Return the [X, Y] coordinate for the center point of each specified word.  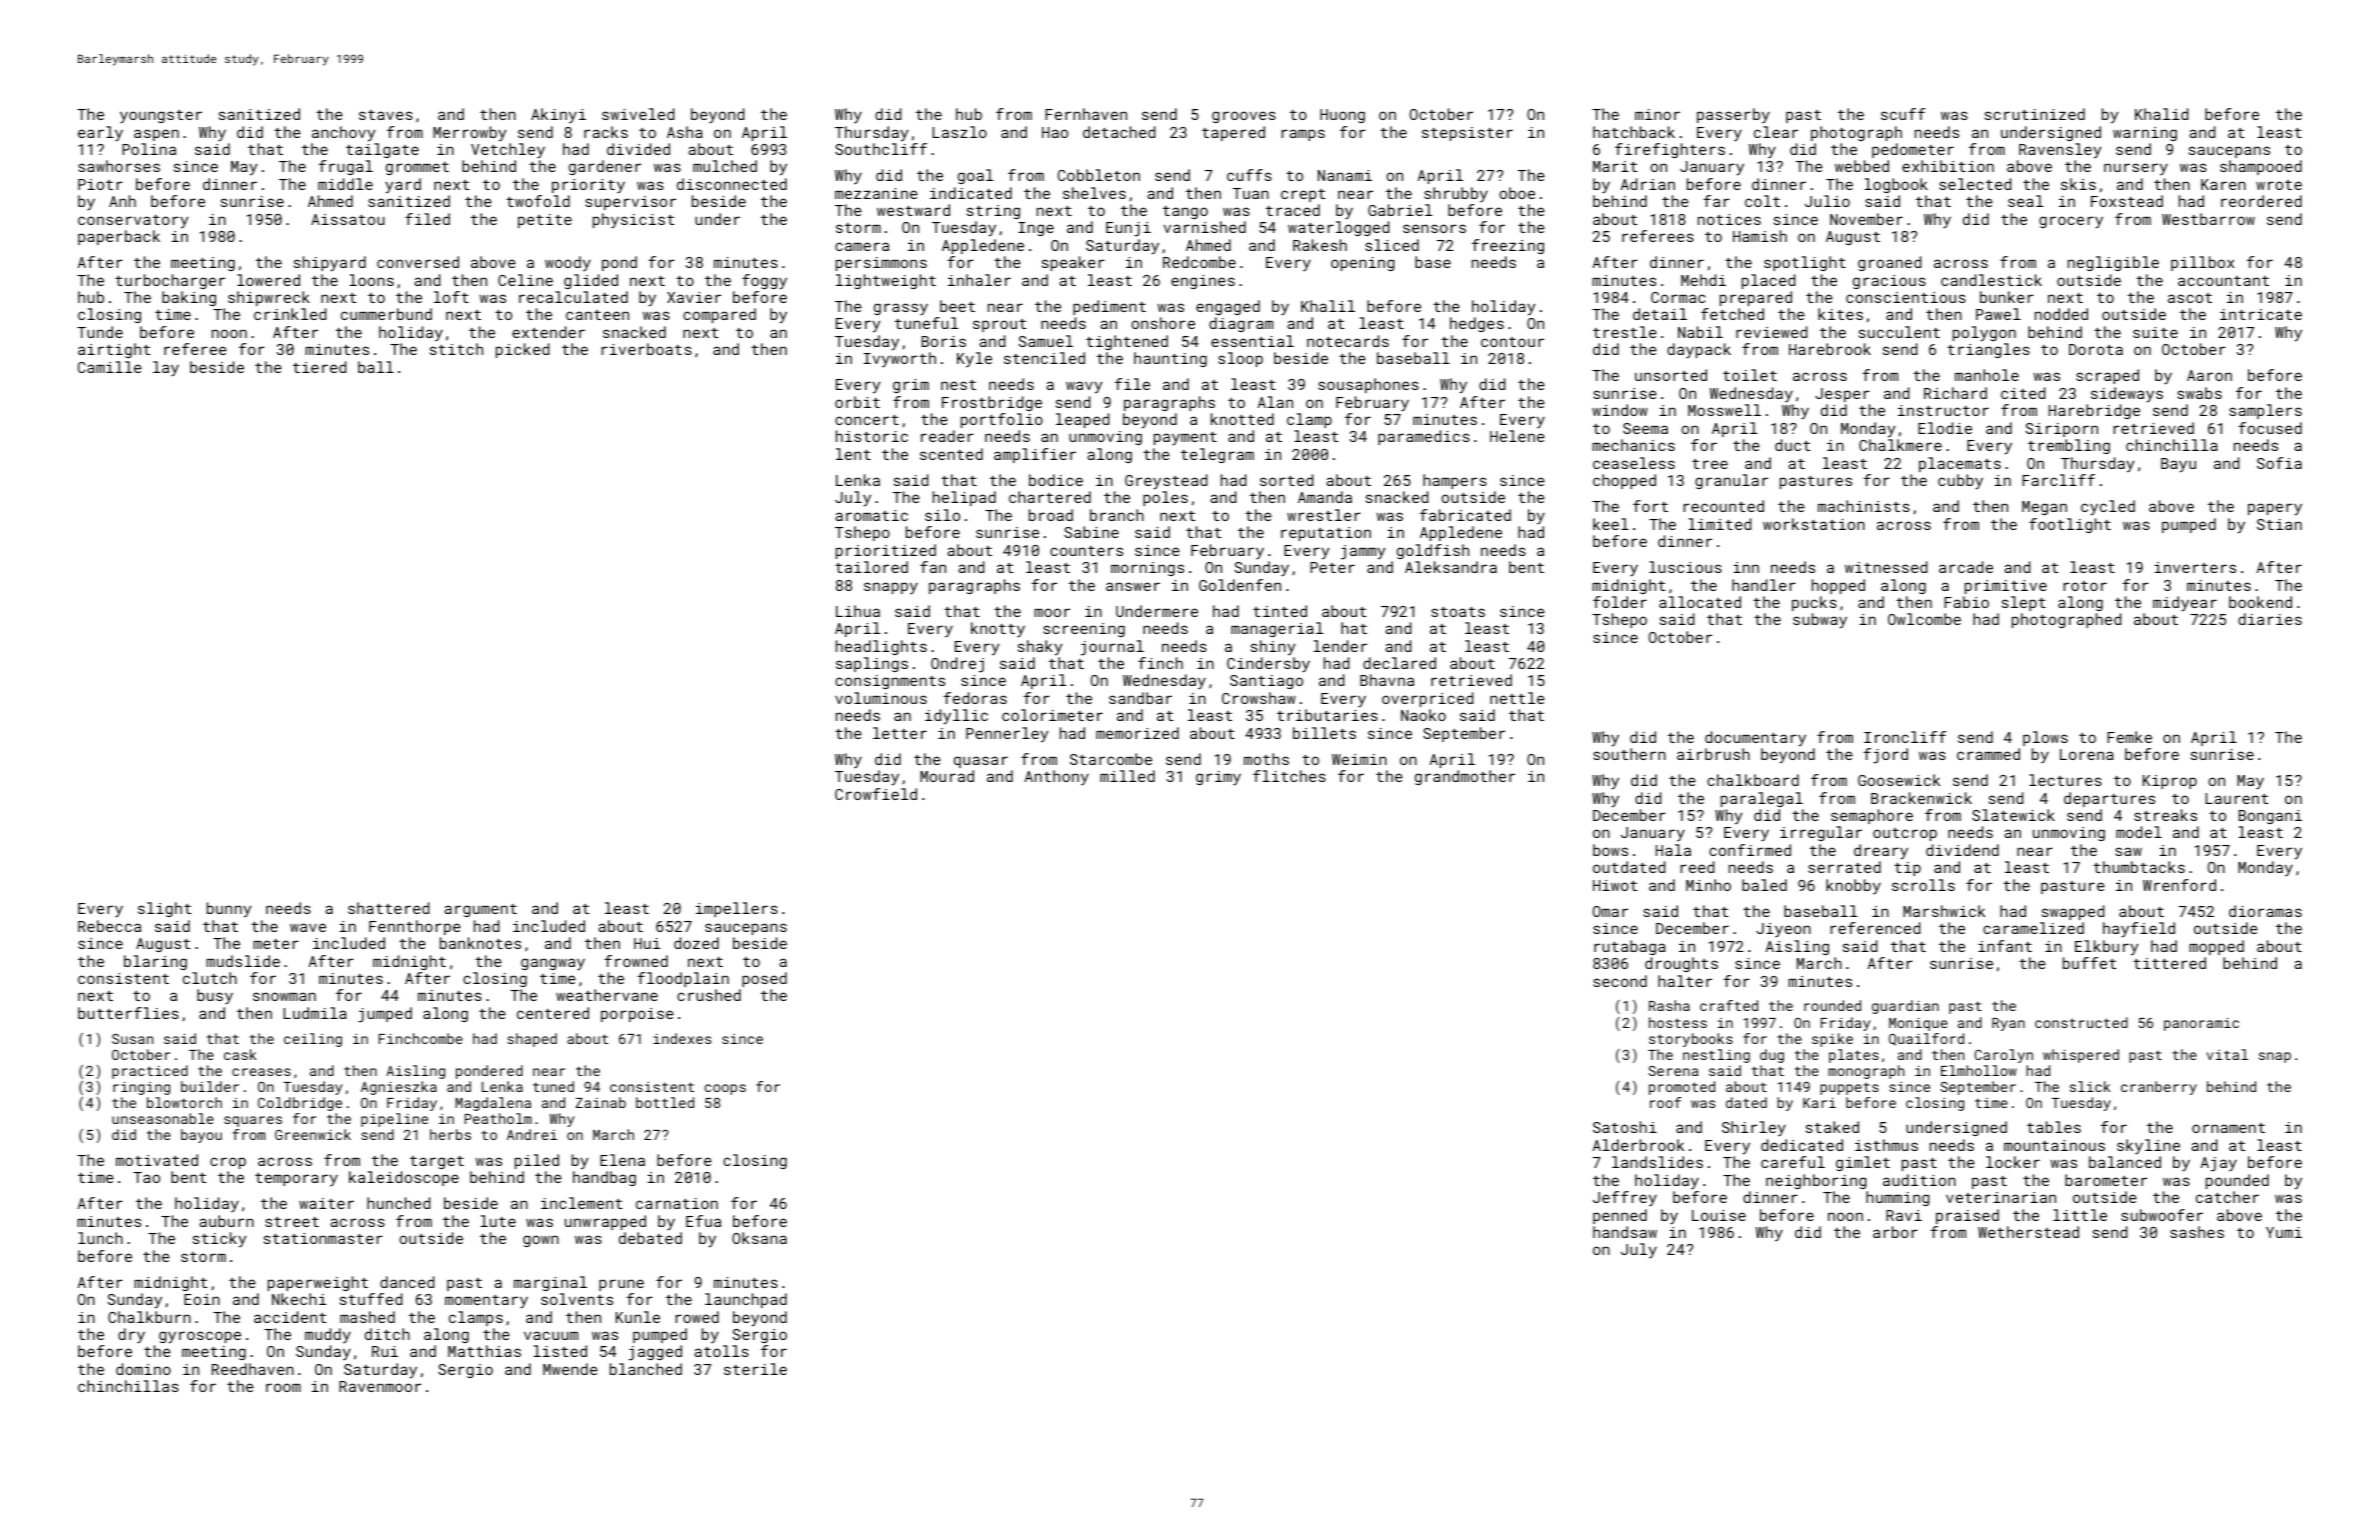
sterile [755, 1369]
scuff [1903, 114]
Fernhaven [1086, 114]
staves [386, 115]
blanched [646, 1369]
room [283, 1387]
